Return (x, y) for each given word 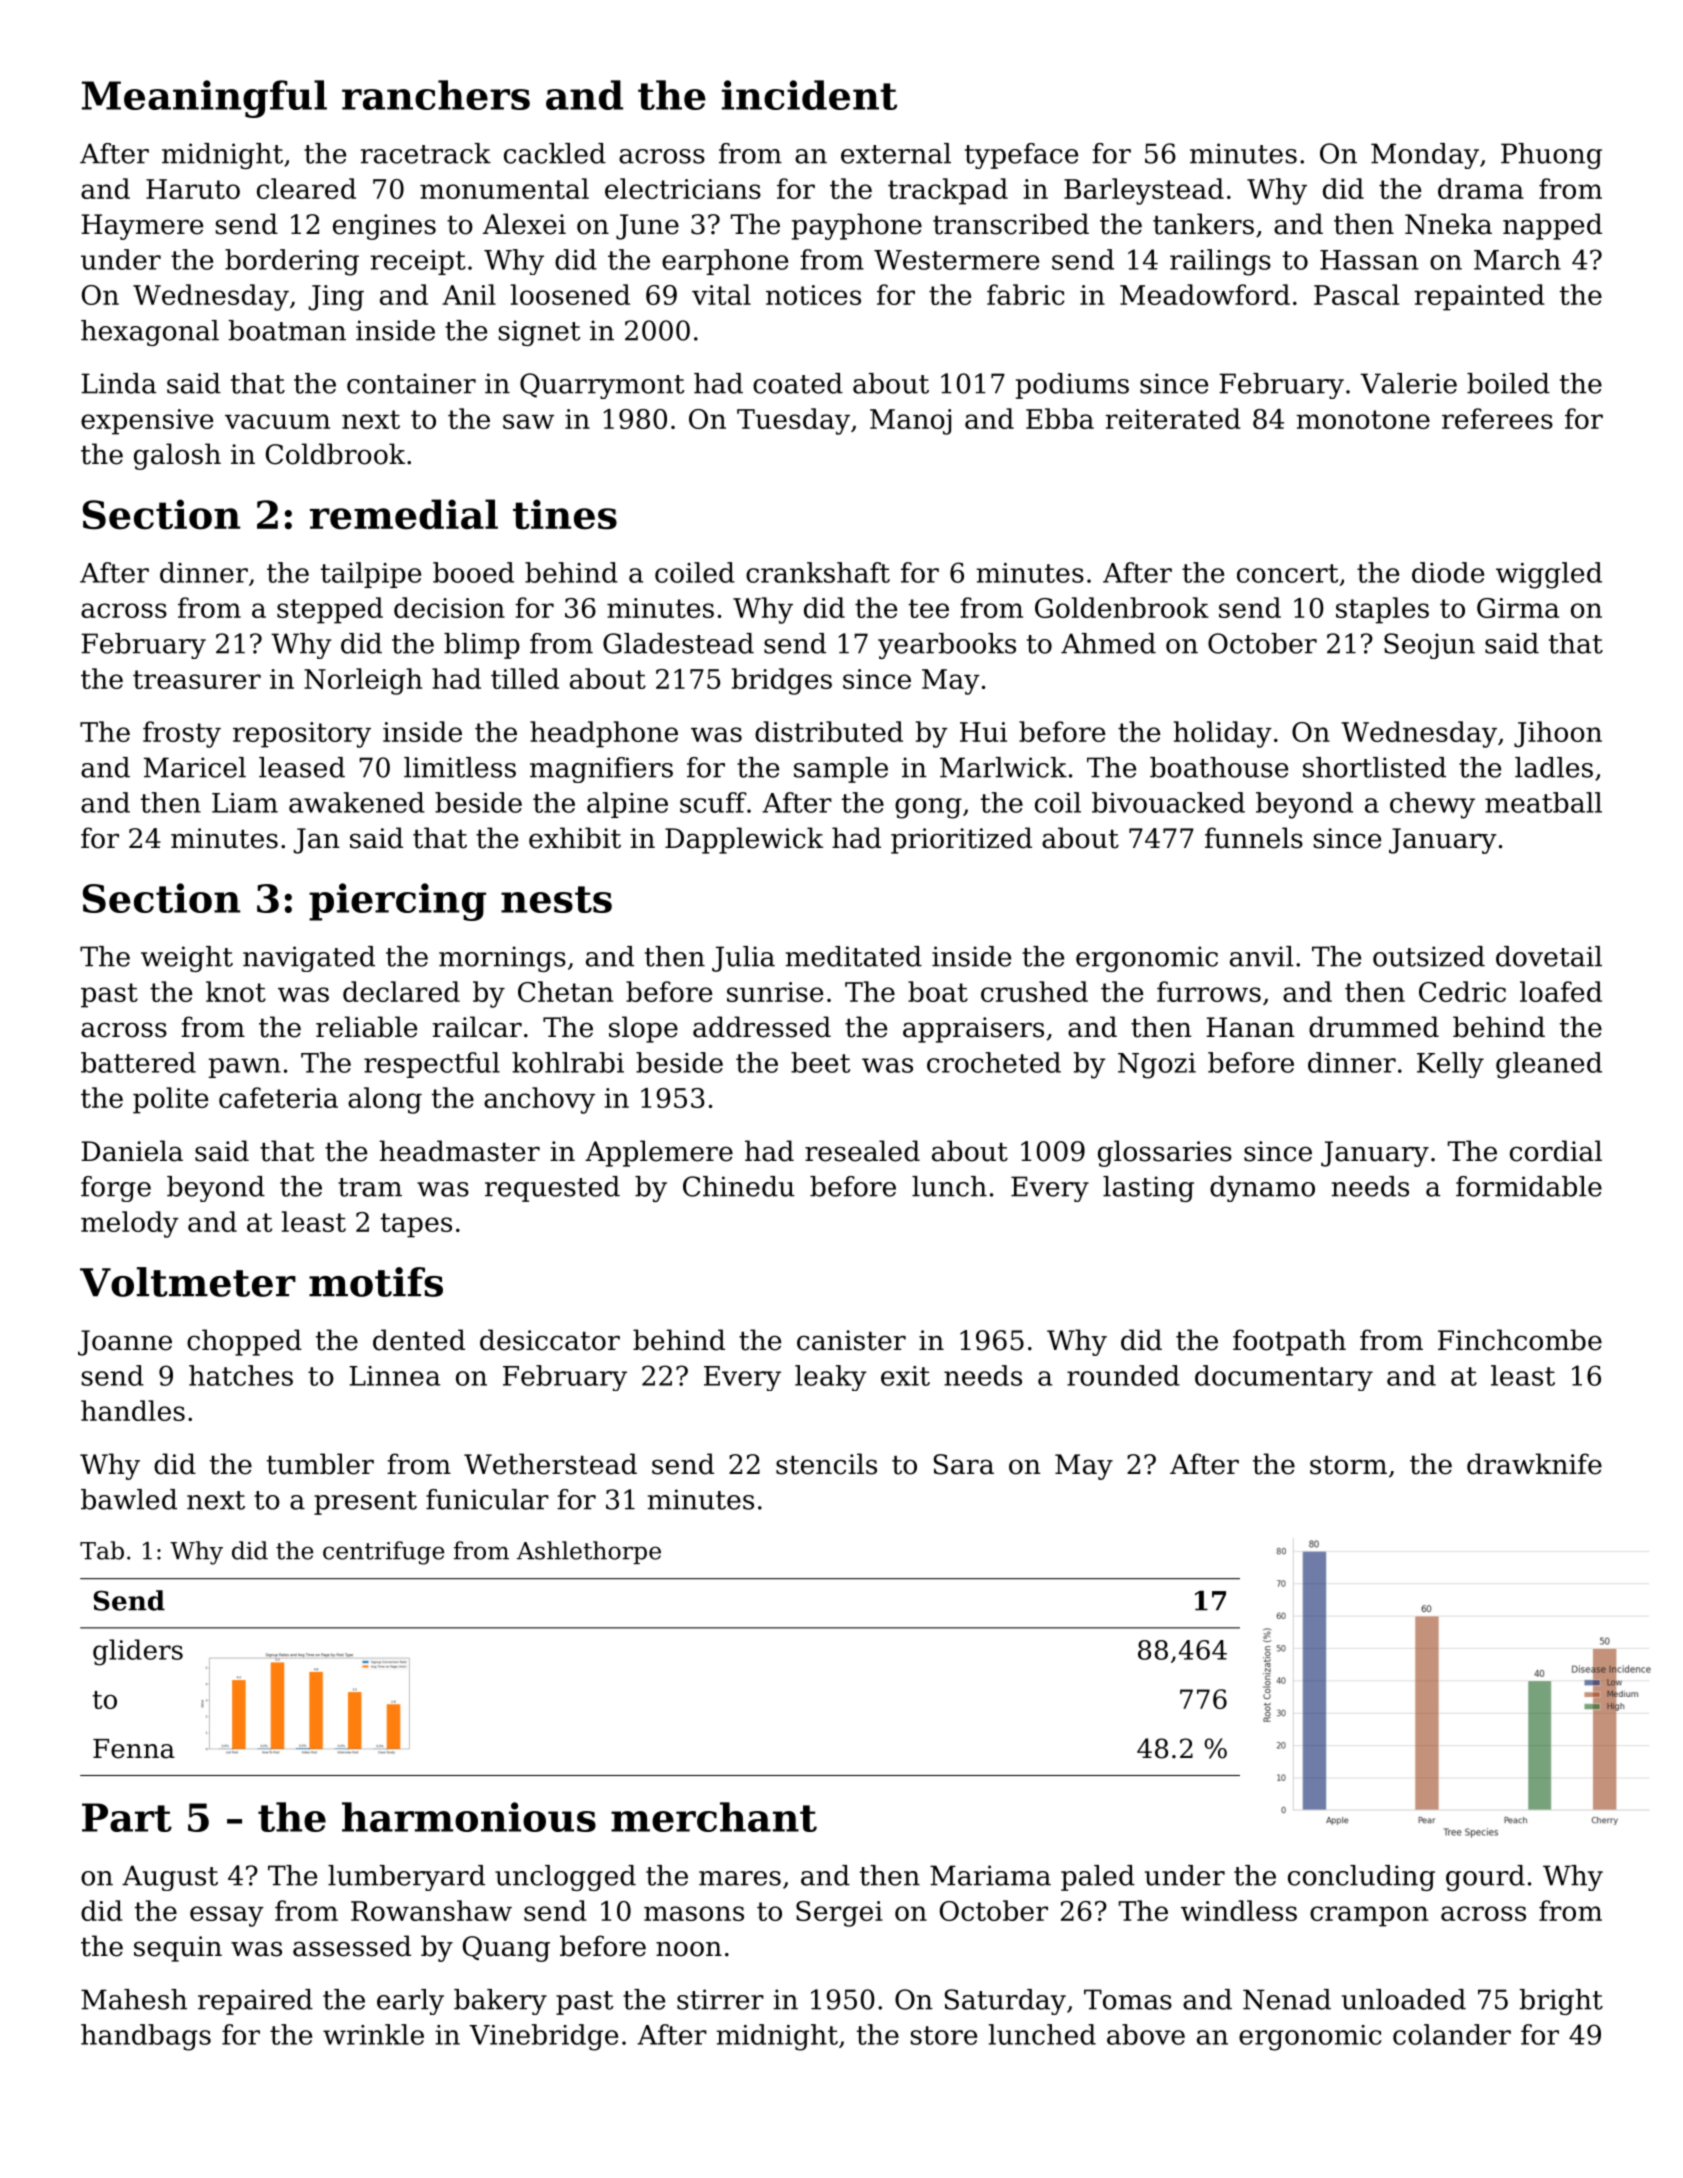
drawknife (1534, 1464)
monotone (1363, 419)
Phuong (1551, 156)
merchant (714, 1817)
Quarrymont (602, 386)
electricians (683, 188)
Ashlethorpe (589, 1552)
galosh (177, 456)
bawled (129, 1499)
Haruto (193, 189)
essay (227, 1916)
